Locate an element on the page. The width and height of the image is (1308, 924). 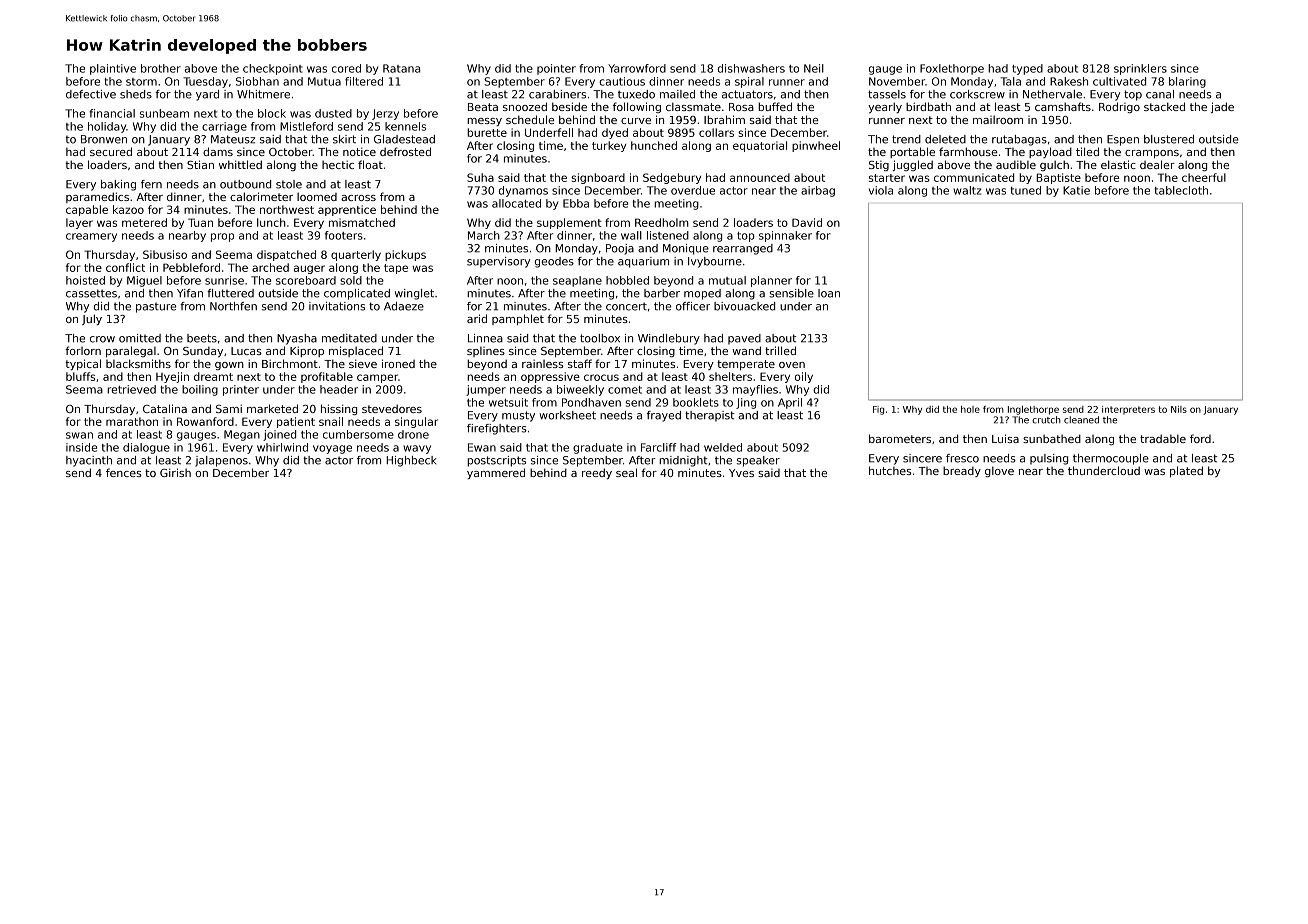
fern is located at coordinates (151, 184).
